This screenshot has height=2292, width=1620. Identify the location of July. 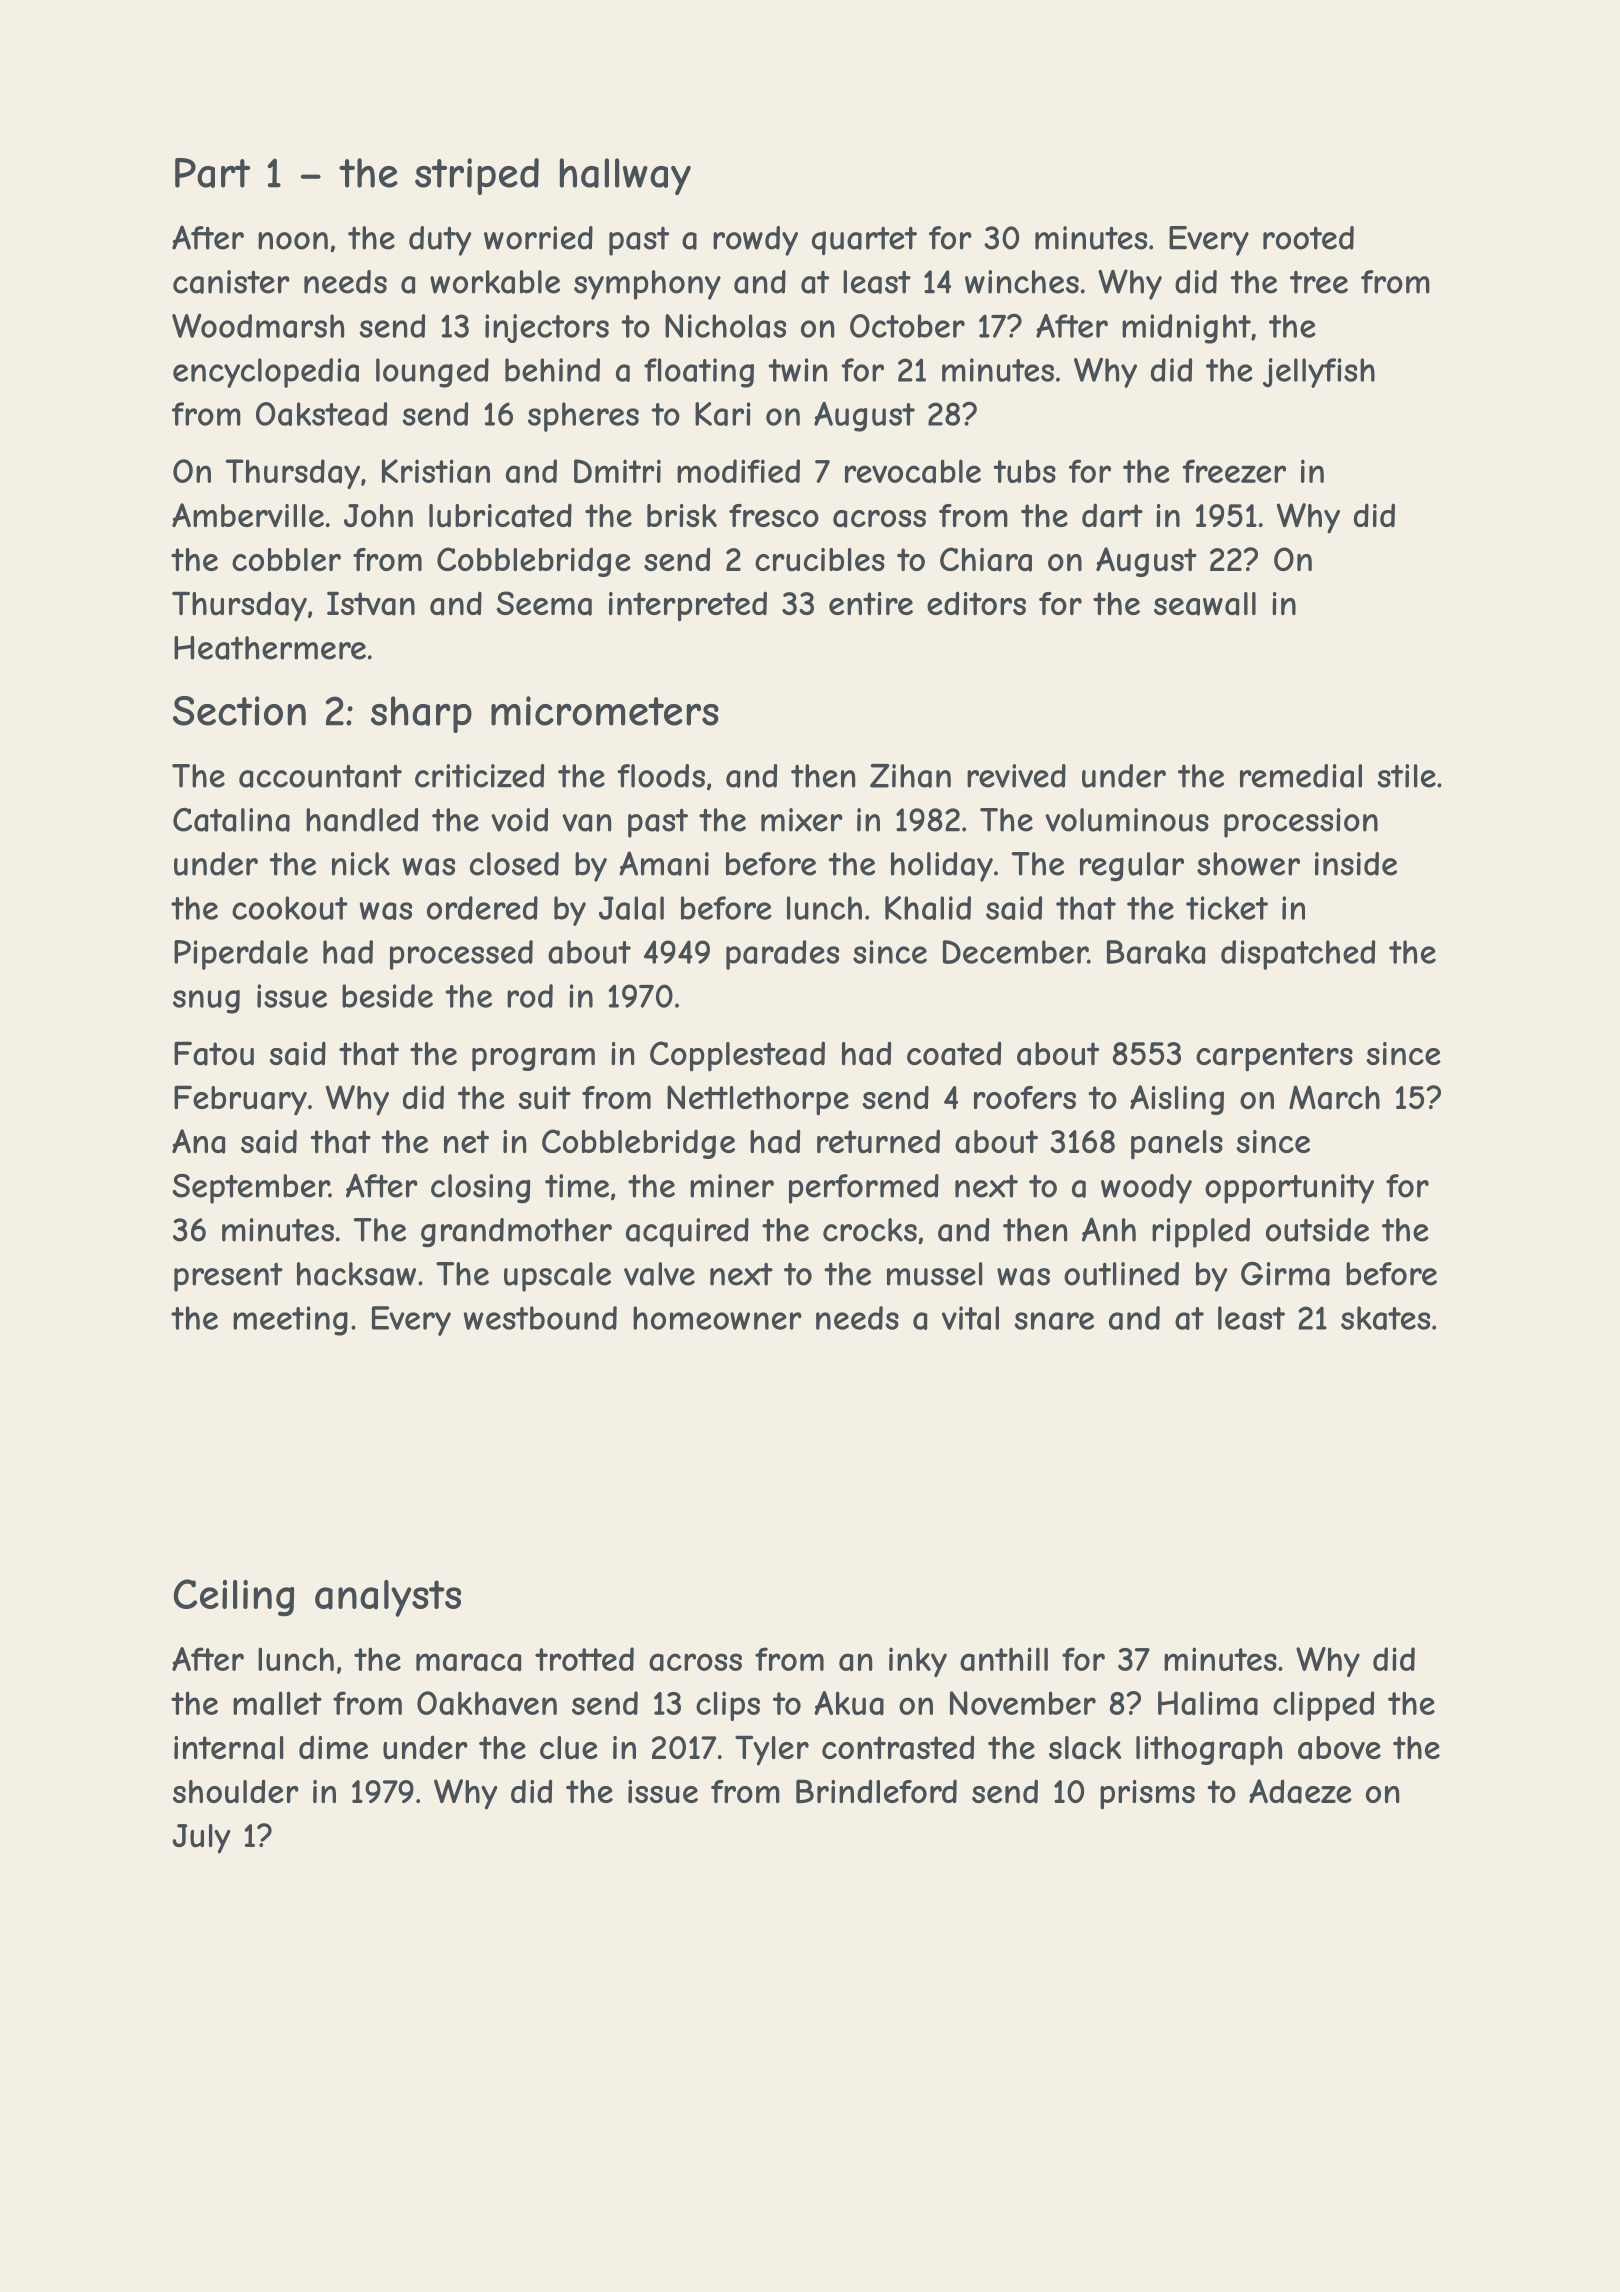
(201, 1839).
